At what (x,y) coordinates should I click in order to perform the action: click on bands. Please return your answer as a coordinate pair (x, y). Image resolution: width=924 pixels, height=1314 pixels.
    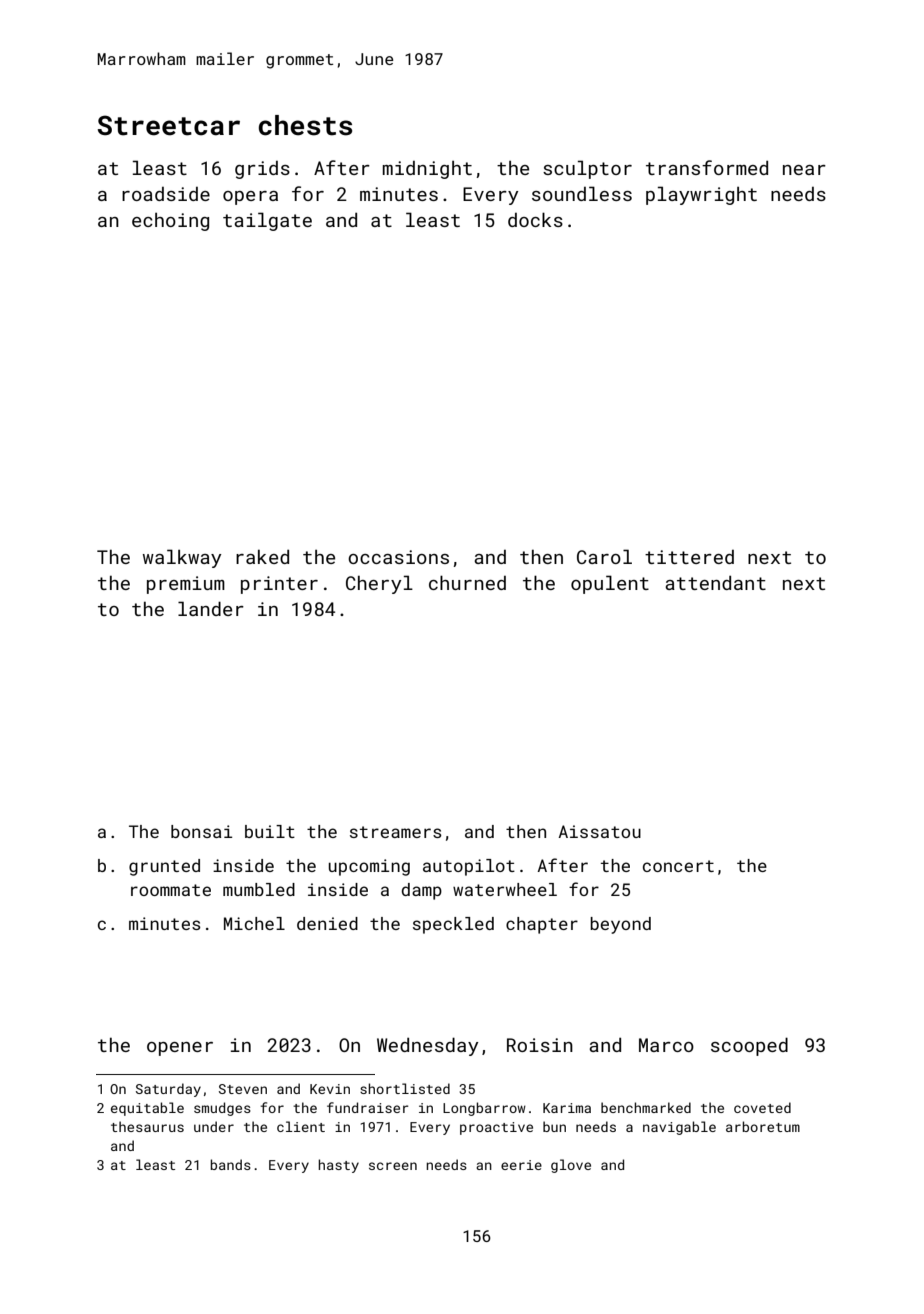
    Looking at the image, I should click on (231, 1164).
